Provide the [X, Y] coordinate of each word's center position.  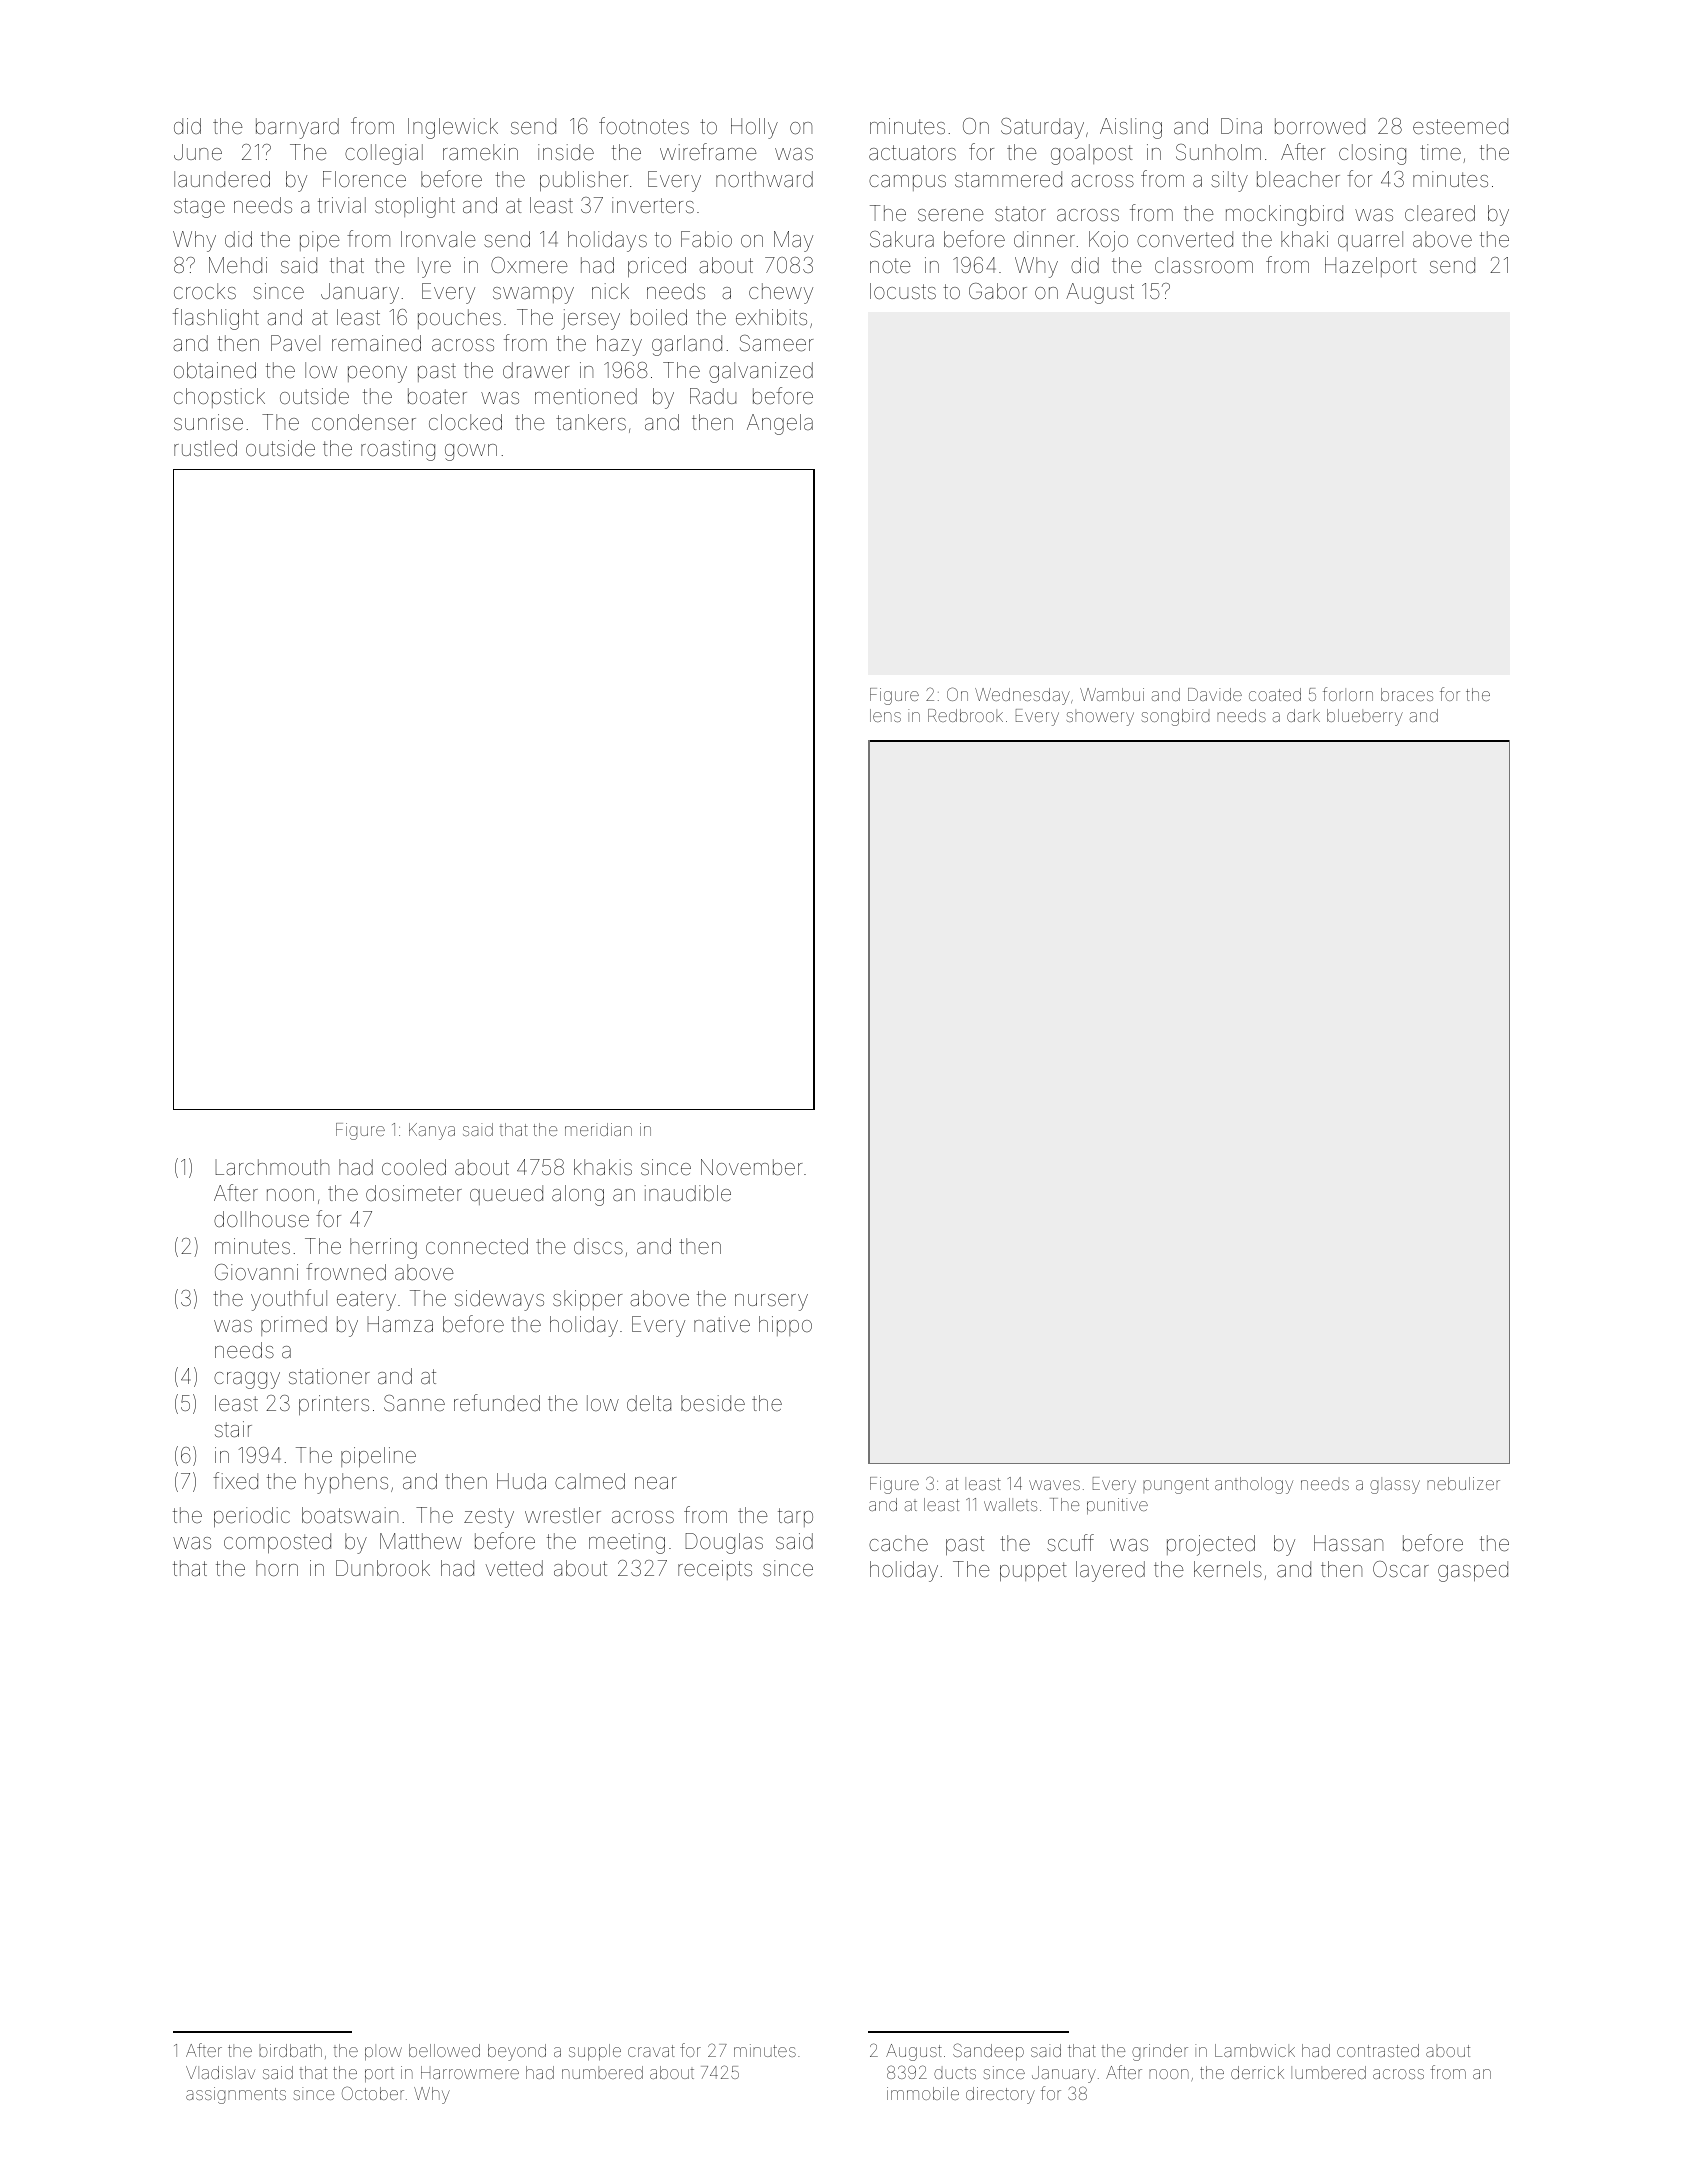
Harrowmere [470, 2072]
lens [885, 715]
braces [1407, 694]
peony [377, 374]
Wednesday [1022, 696]
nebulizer [1463, 1483]
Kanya [432, 1131]
